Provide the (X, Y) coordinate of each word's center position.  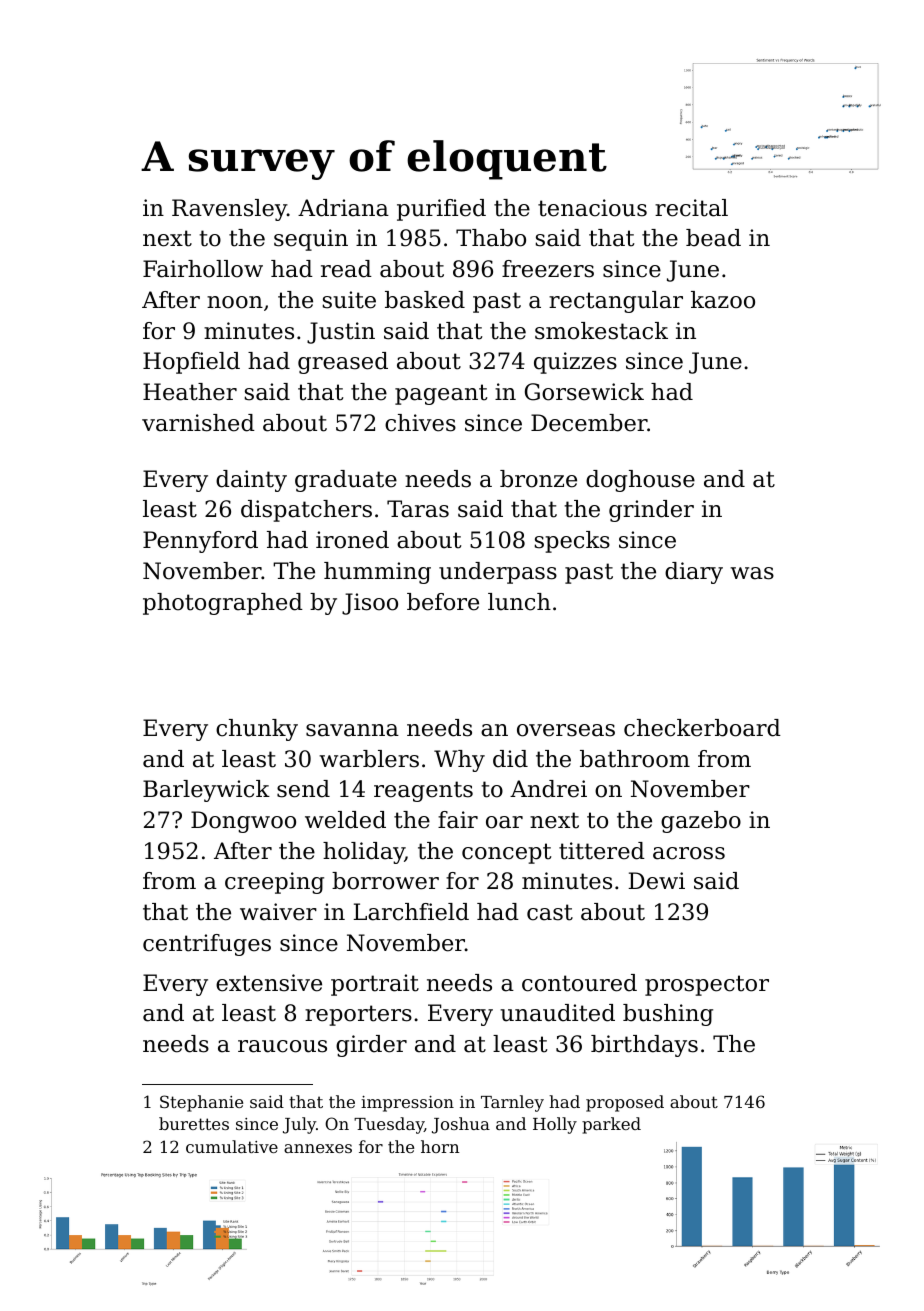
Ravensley (229, 210)
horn (440, 1146)
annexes (318, 1148)
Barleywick (206, 791)
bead (713, 238)
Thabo (491, 238)
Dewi (656, 881)
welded (345, 820)
